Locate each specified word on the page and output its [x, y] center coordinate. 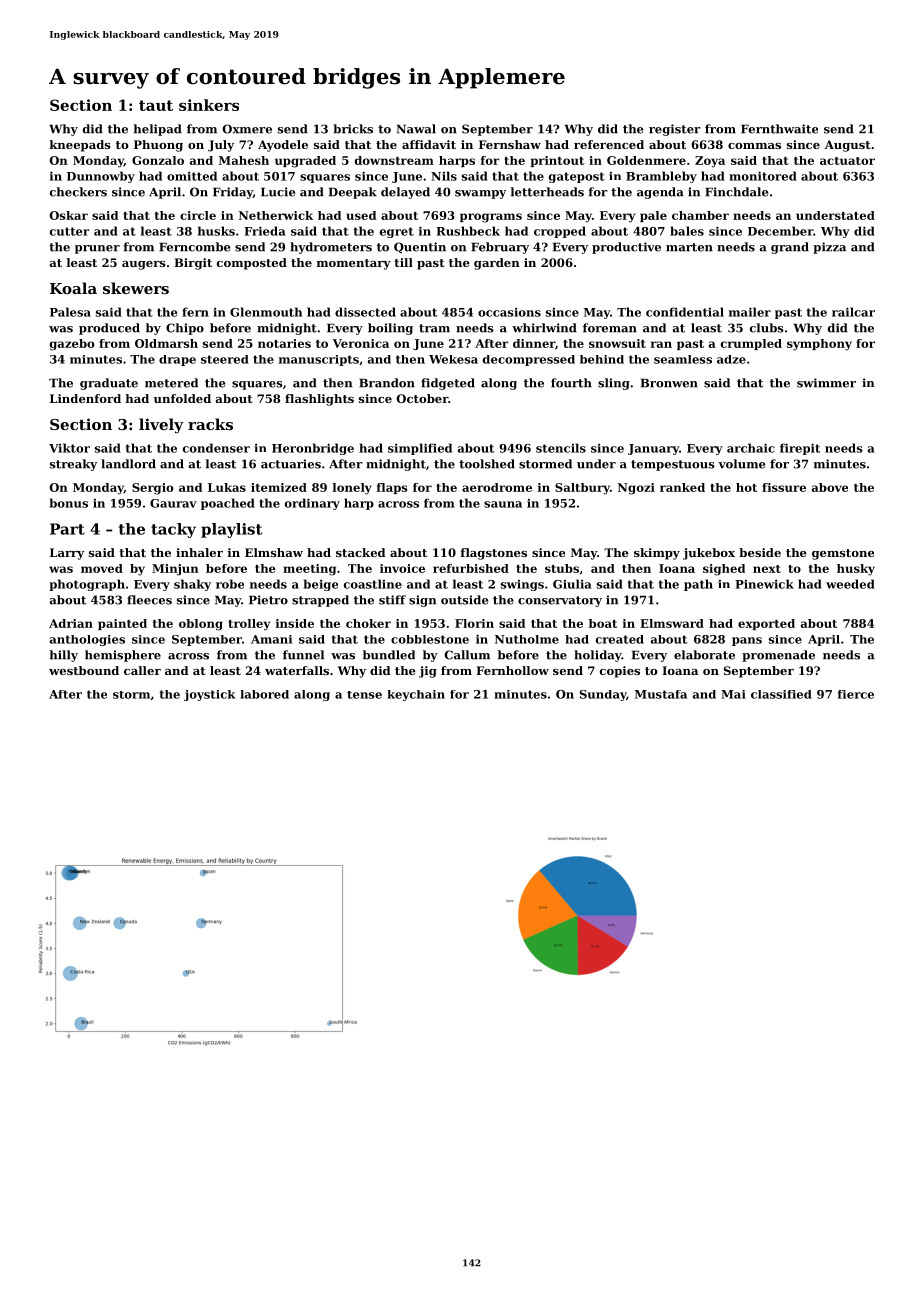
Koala [73, 288]
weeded [850, 584]
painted [122, 624]
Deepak [353, 193]
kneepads [80, 146]
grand [790, 248]
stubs [562, 568]
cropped [560, 232]
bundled [389, 655]
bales [687, 231]
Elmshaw [274, 552]
